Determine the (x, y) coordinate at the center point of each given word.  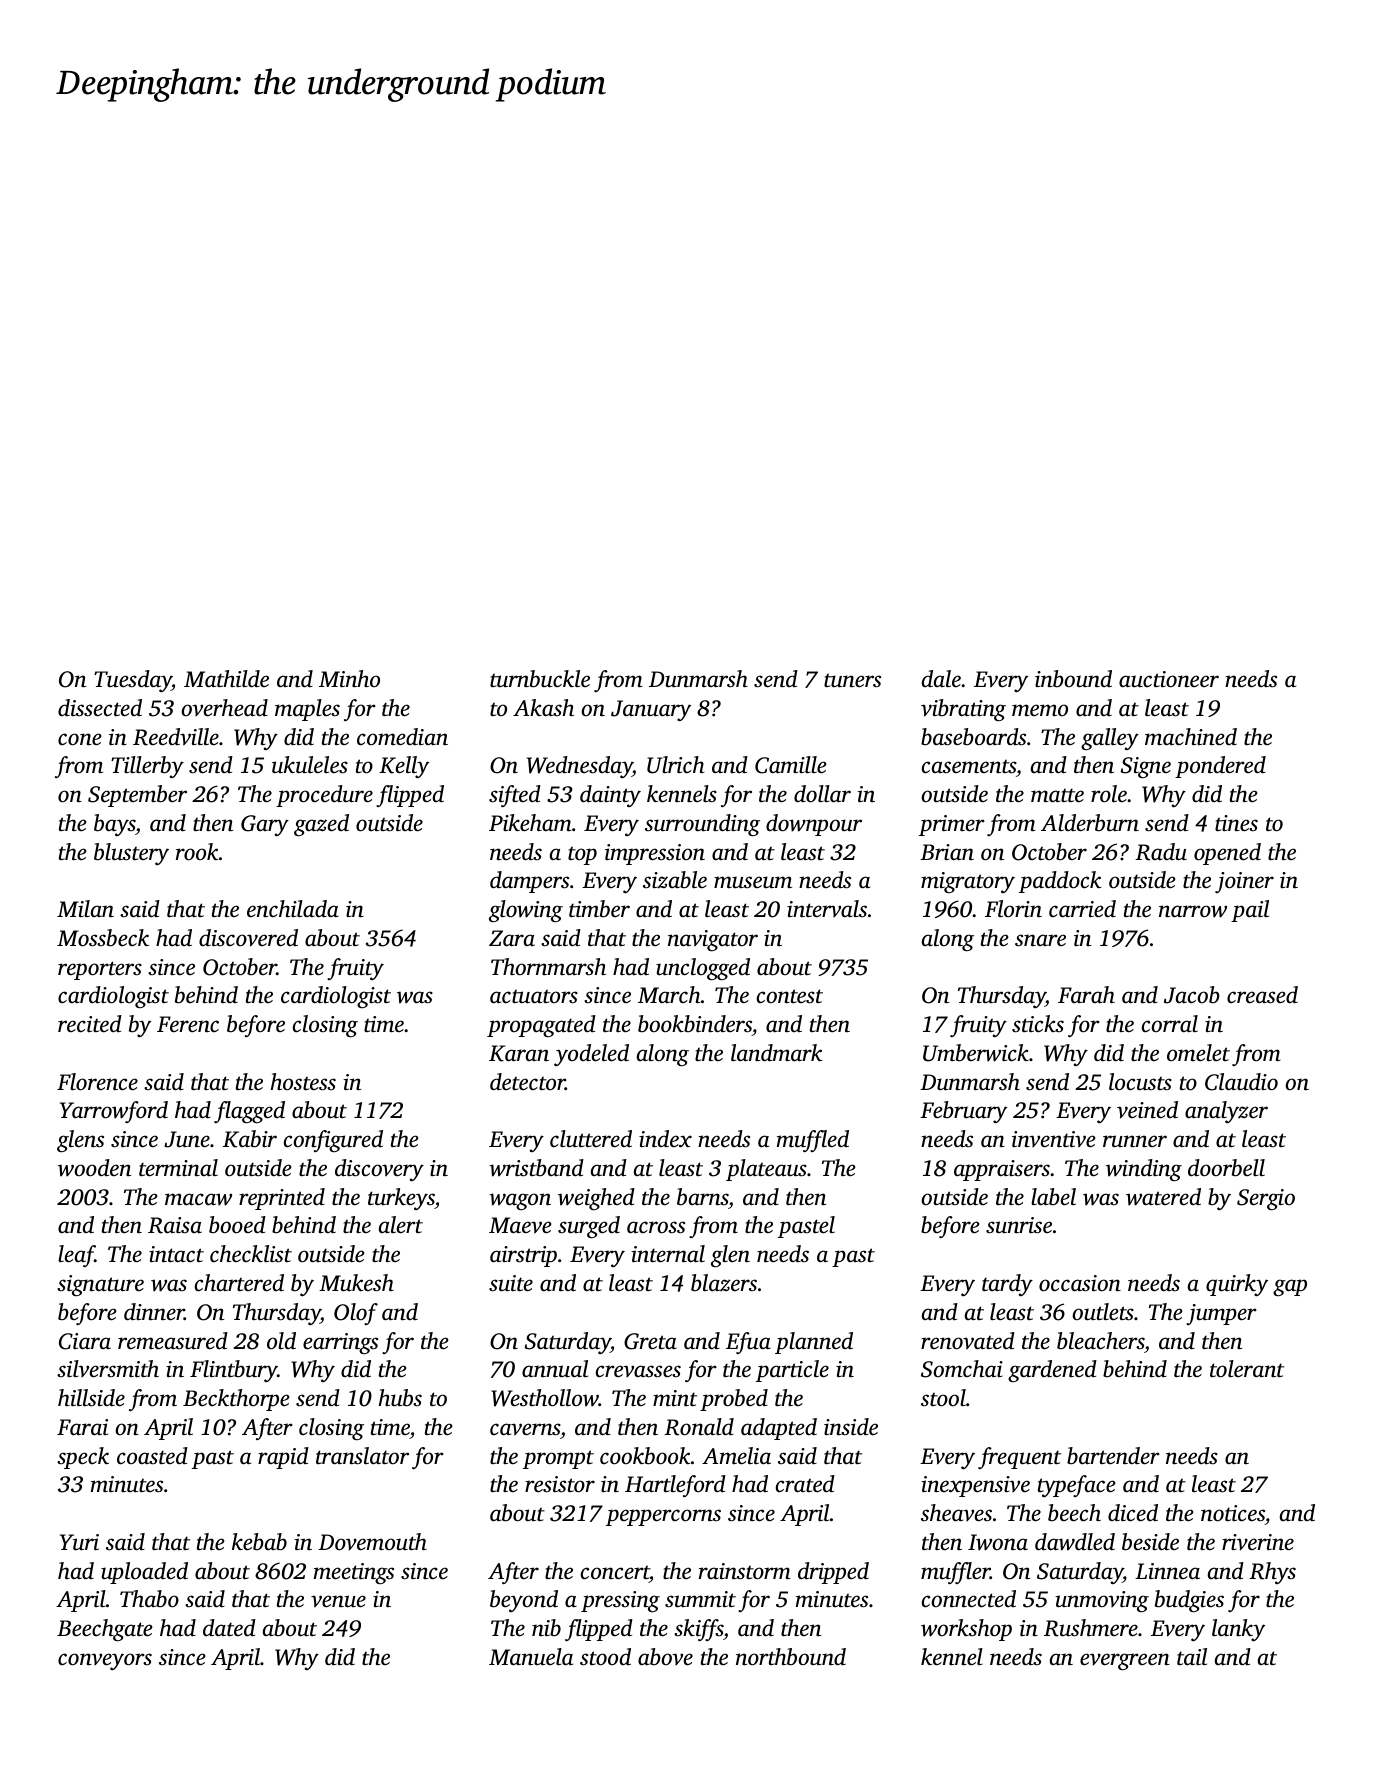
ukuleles (310, 765)
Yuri (79, 1542)
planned (814, 1343)
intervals (827, 909)
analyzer (1226, 1112)
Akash (543, 707)
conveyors (105, 1661)
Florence (97, 1082)
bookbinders (695, 1024)
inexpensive (975, 1486)
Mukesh (356, 1283)
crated (805, 1484)
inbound (1073, 679)
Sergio (1266, 1199)
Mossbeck (103, 938)
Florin (1013, 909)
